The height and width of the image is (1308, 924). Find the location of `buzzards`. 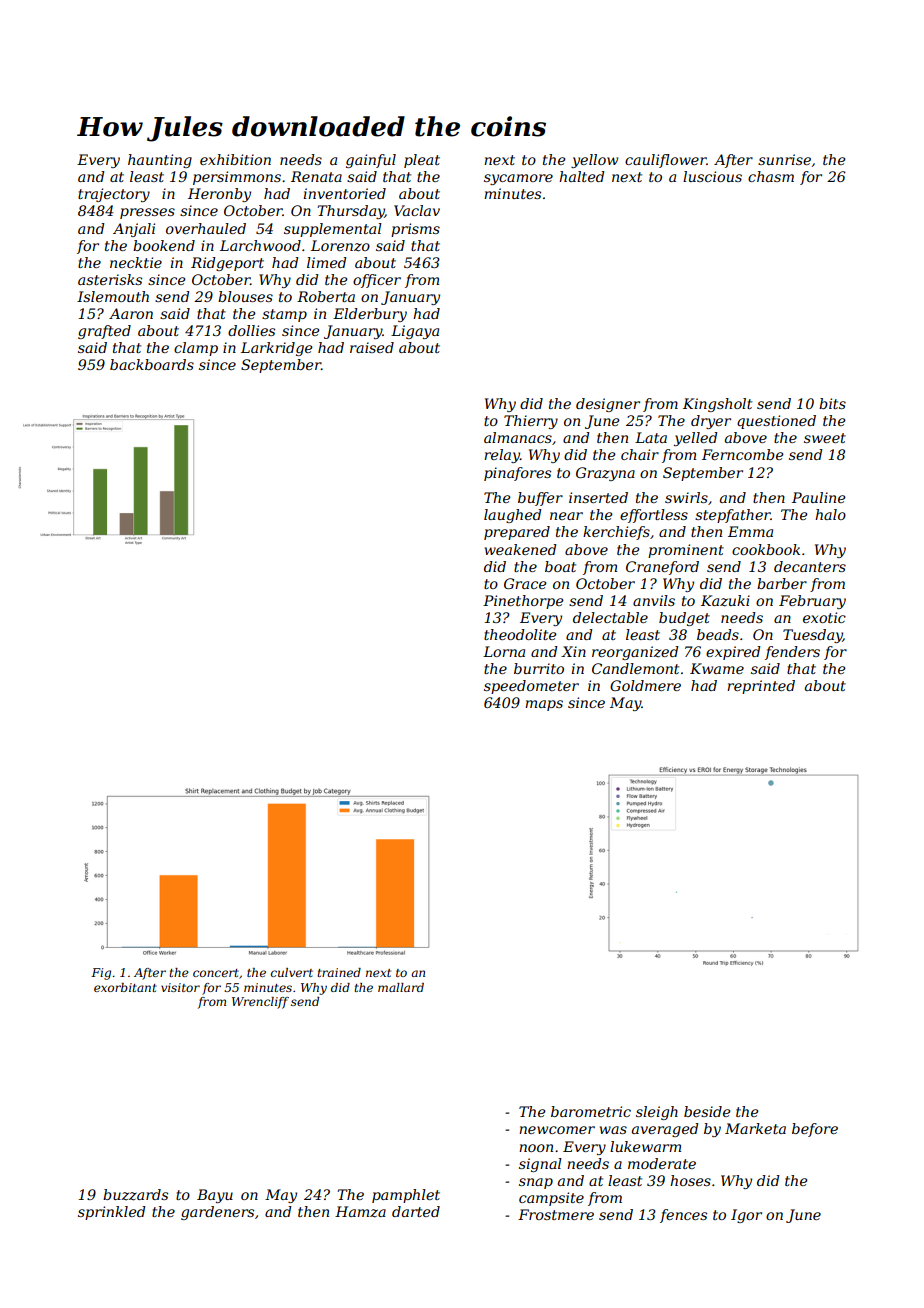

buzzards is located at coordinates (135, 1195).
